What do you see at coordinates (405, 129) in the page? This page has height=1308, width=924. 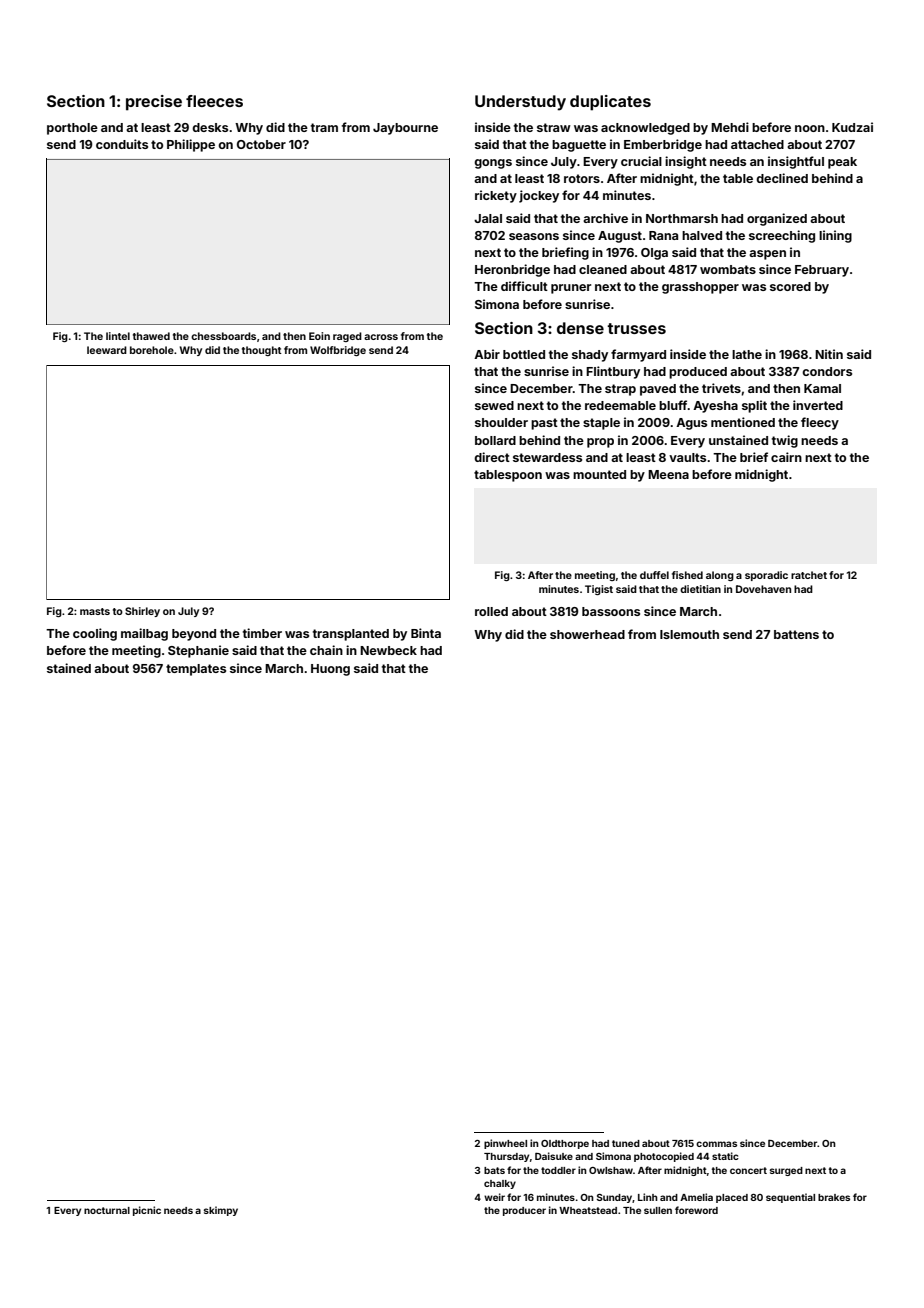 I see `Jaybourne` at bounding box center [405, 129].
